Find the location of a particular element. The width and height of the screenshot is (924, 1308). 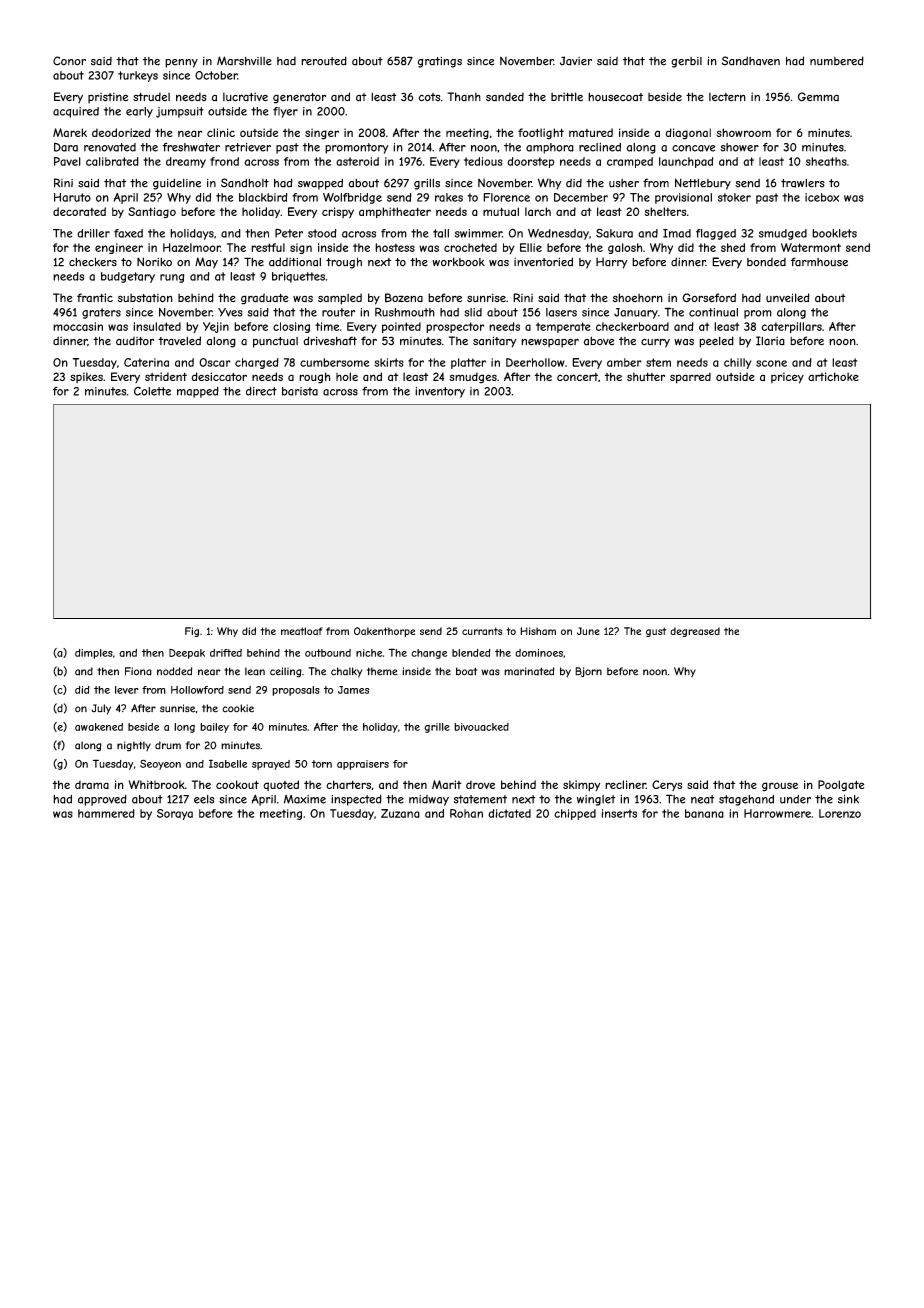

diagonal is located at coordinates (688, 134).
